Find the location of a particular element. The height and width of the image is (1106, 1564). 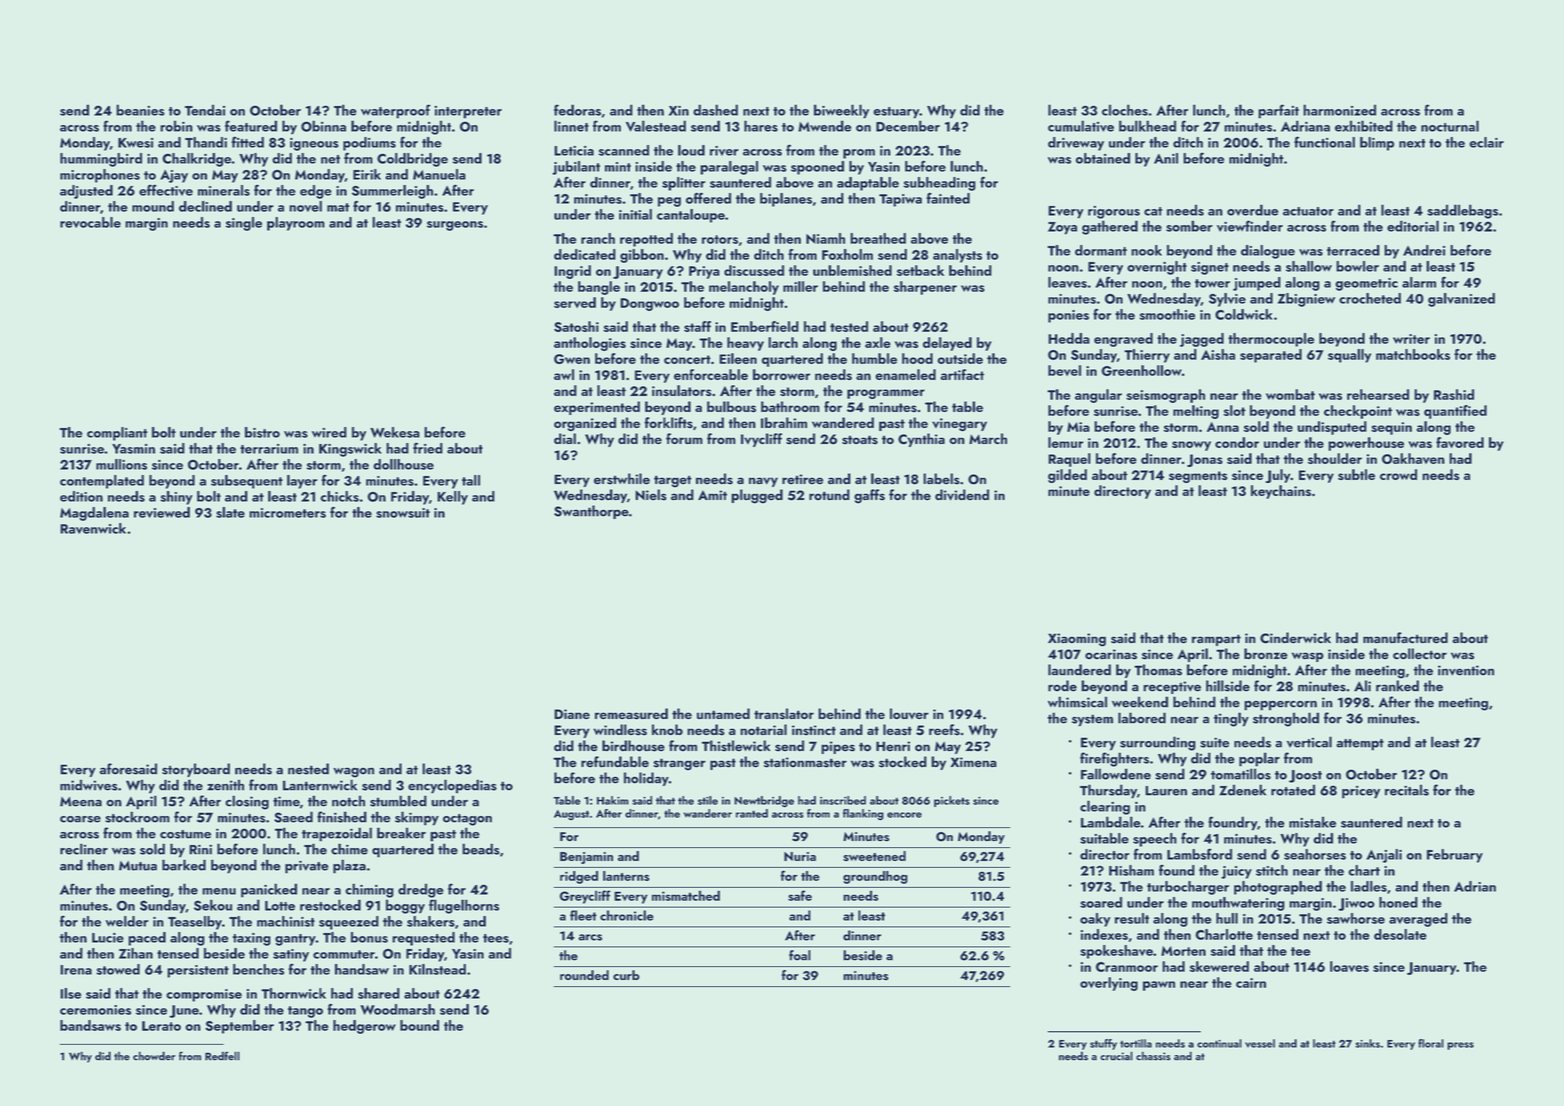

rounded is located at coordinates (584, 975).
